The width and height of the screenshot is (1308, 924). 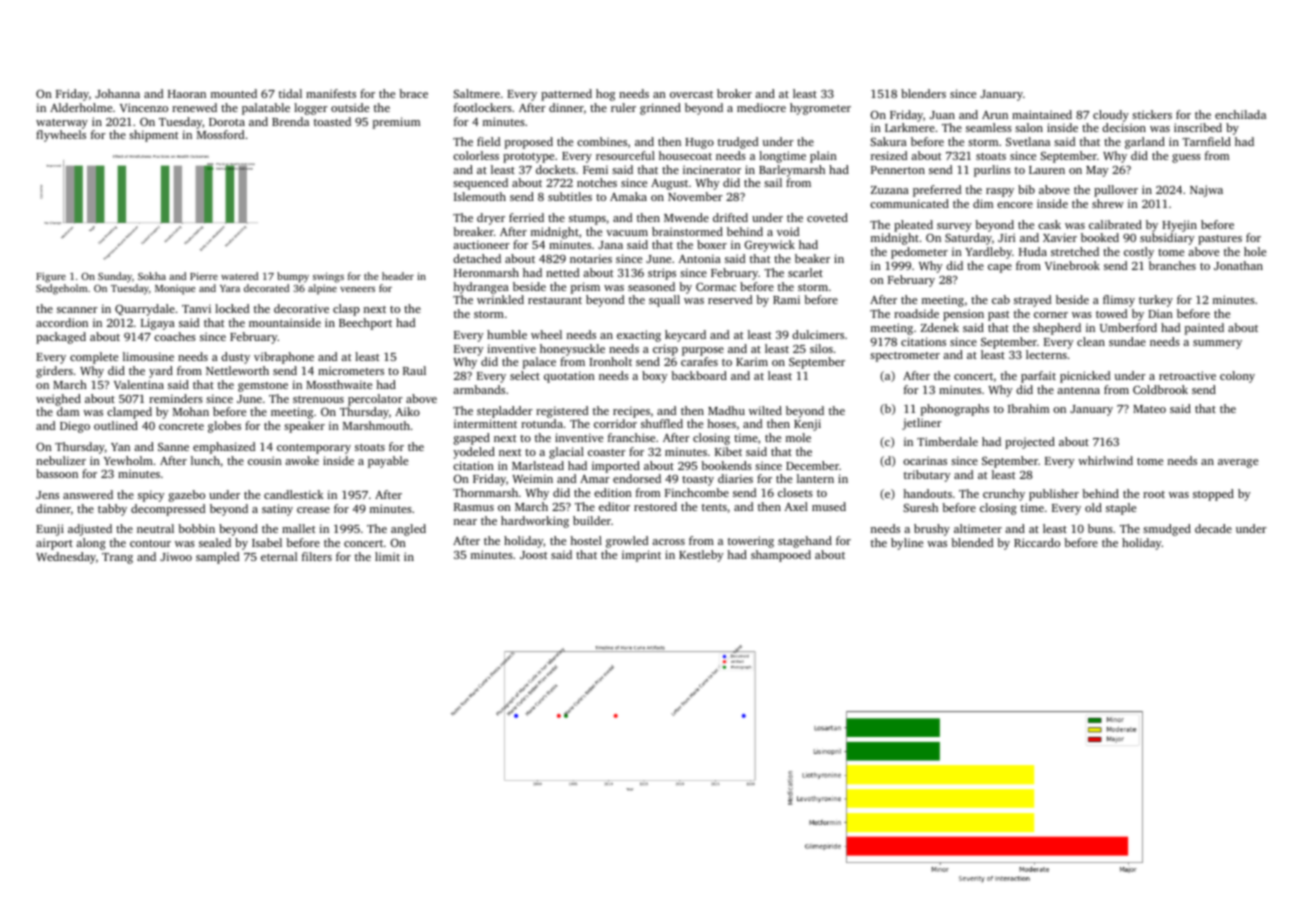 What do you see at coordinates (317, 556) in the screenshot?
I see `filters` at bounding box center [317, 556].
